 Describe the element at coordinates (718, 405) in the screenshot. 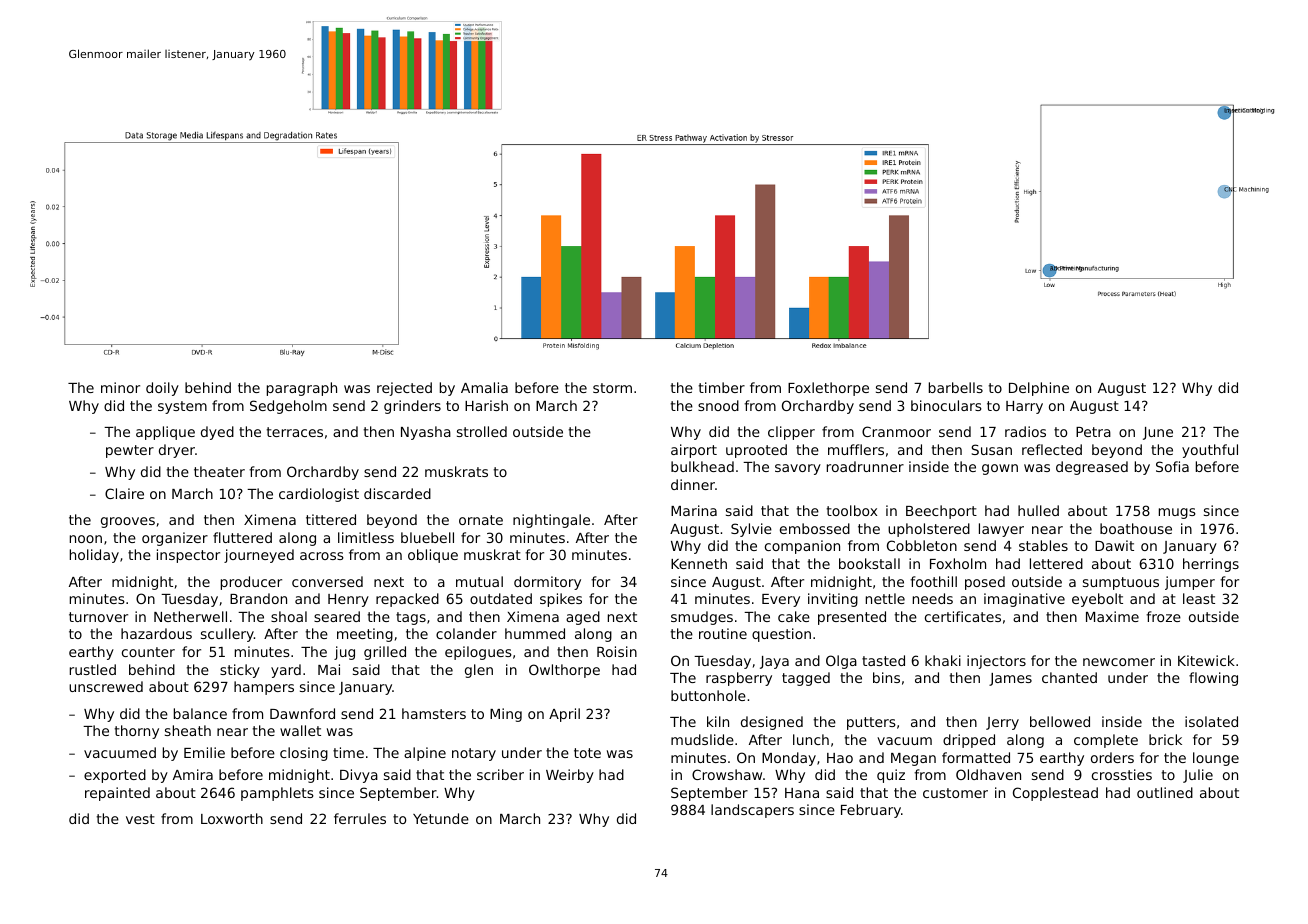

I see `snood` at that location.
